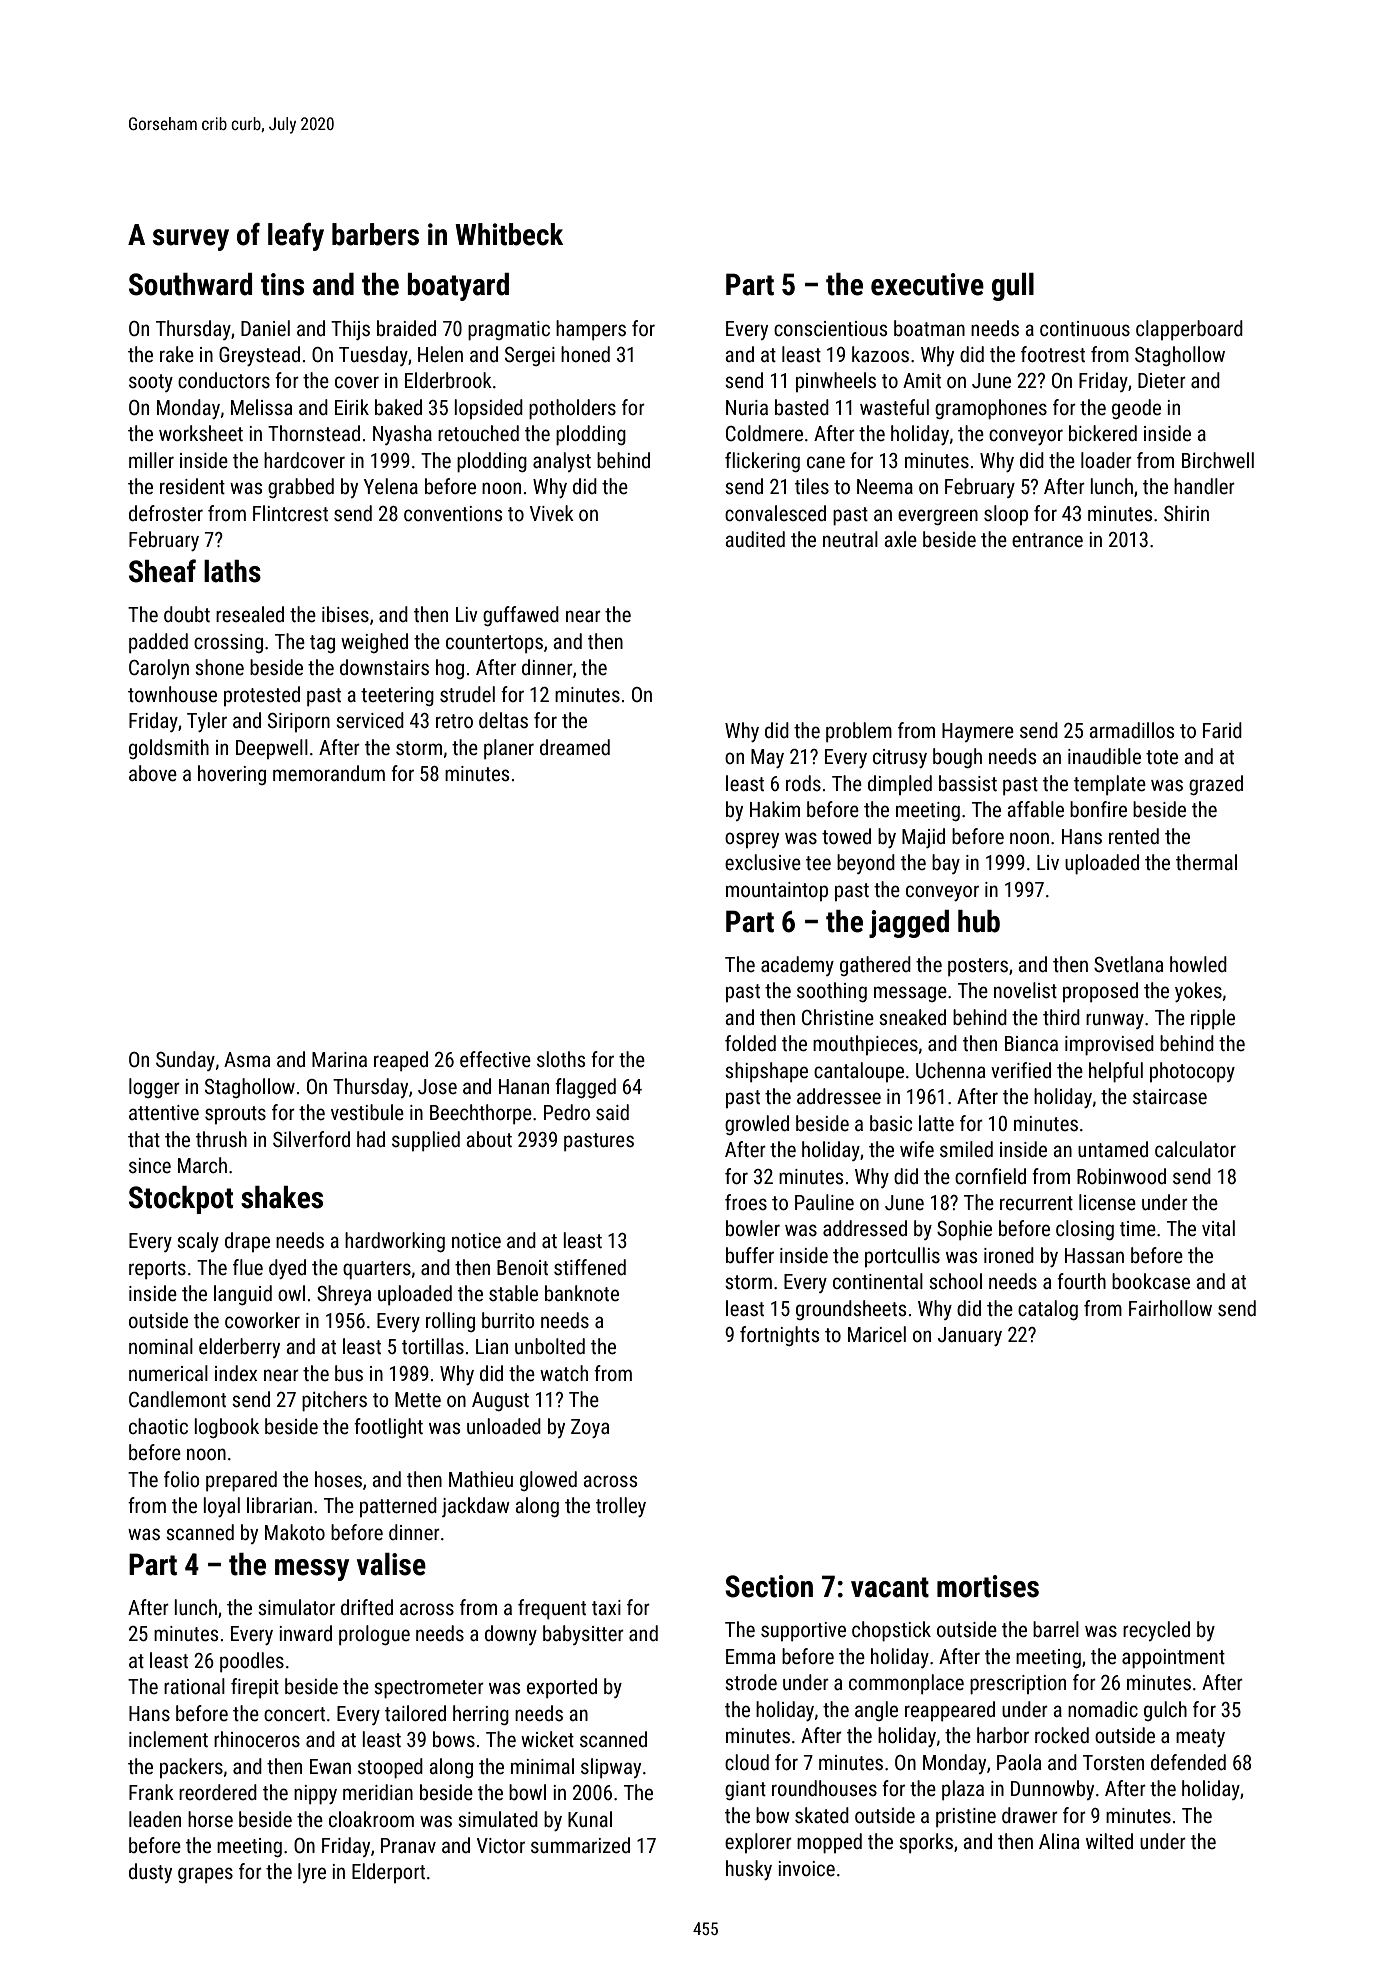 This page has height=1969, width=1386. Describe the element at coordinates (767, 758) in the page. I see `May` at that location.
